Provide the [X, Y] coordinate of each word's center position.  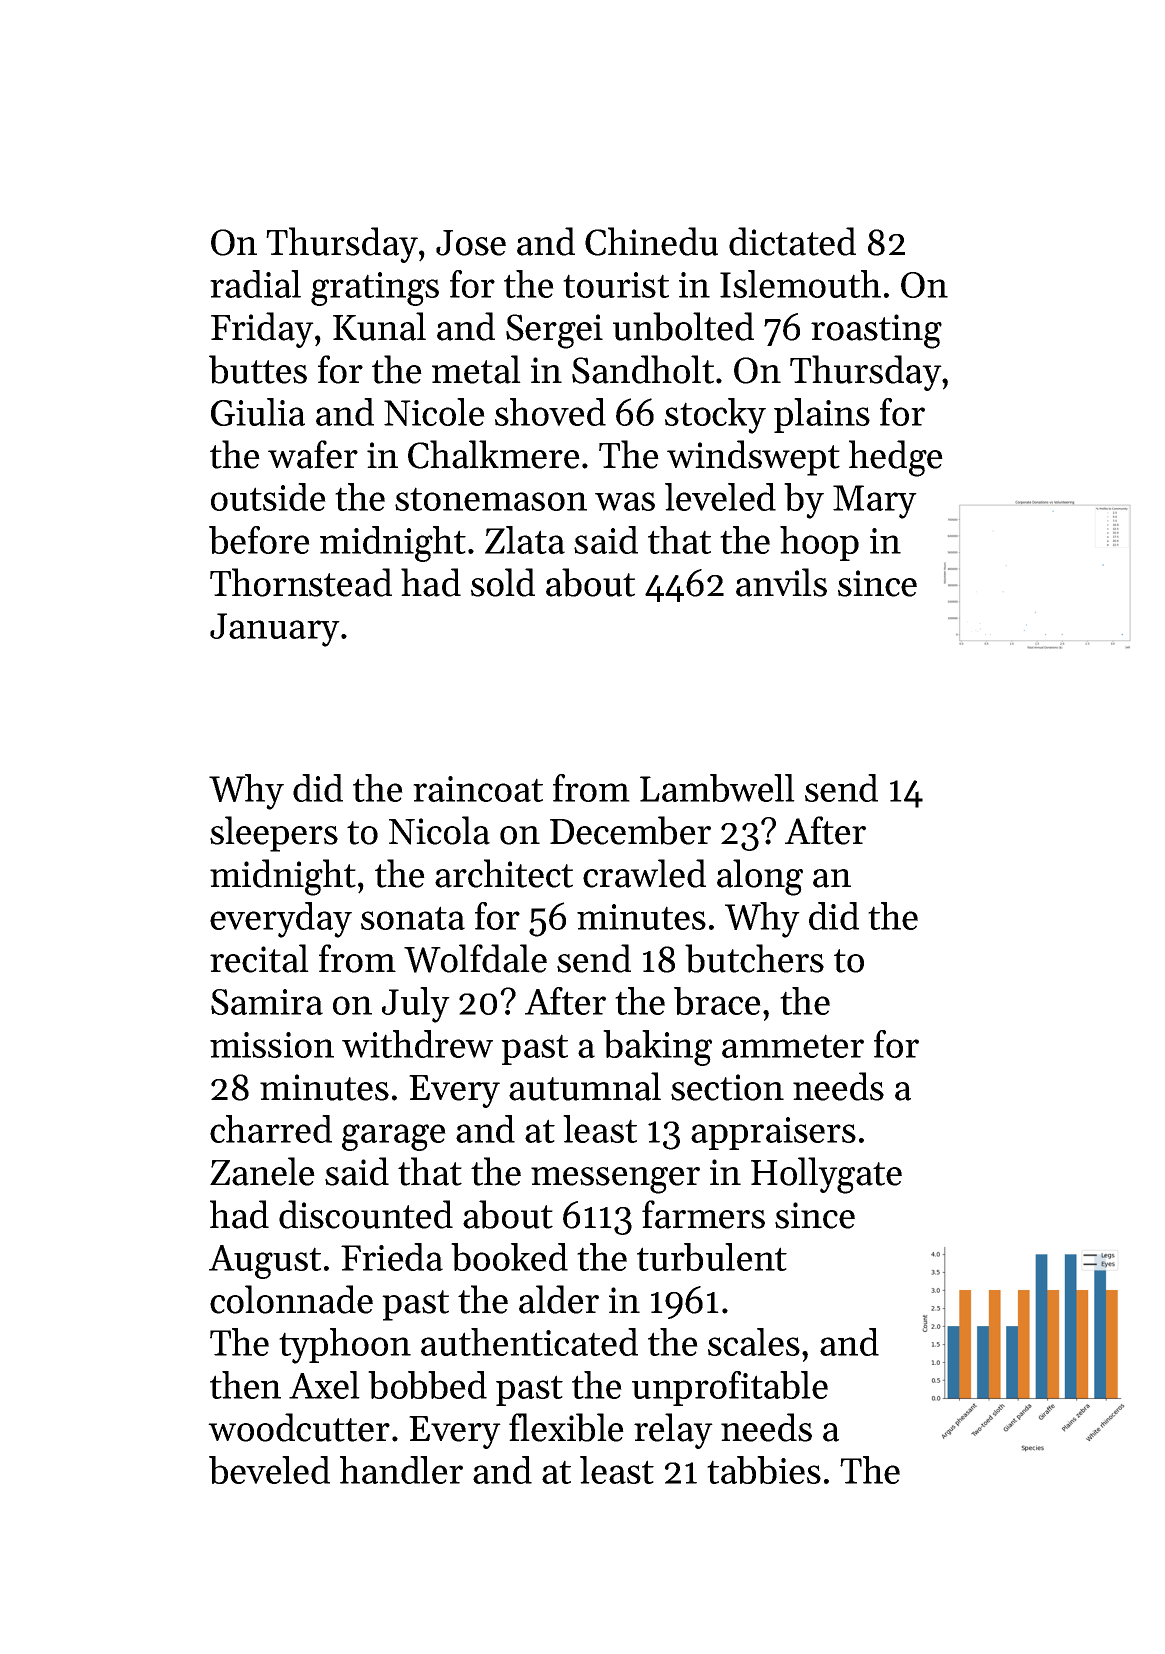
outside [268, 497]
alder [559, 1299]
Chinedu [651, 241]
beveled [269, 1470]
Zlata [525, 540]
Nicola [439, 830]
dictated [792, 241]
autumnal [585, 1086]
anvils [781, 582]
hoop [819, 543]
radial [255, 284]
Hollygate [826, 1175]
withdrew [417, 1044]
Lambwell [717, 788]
